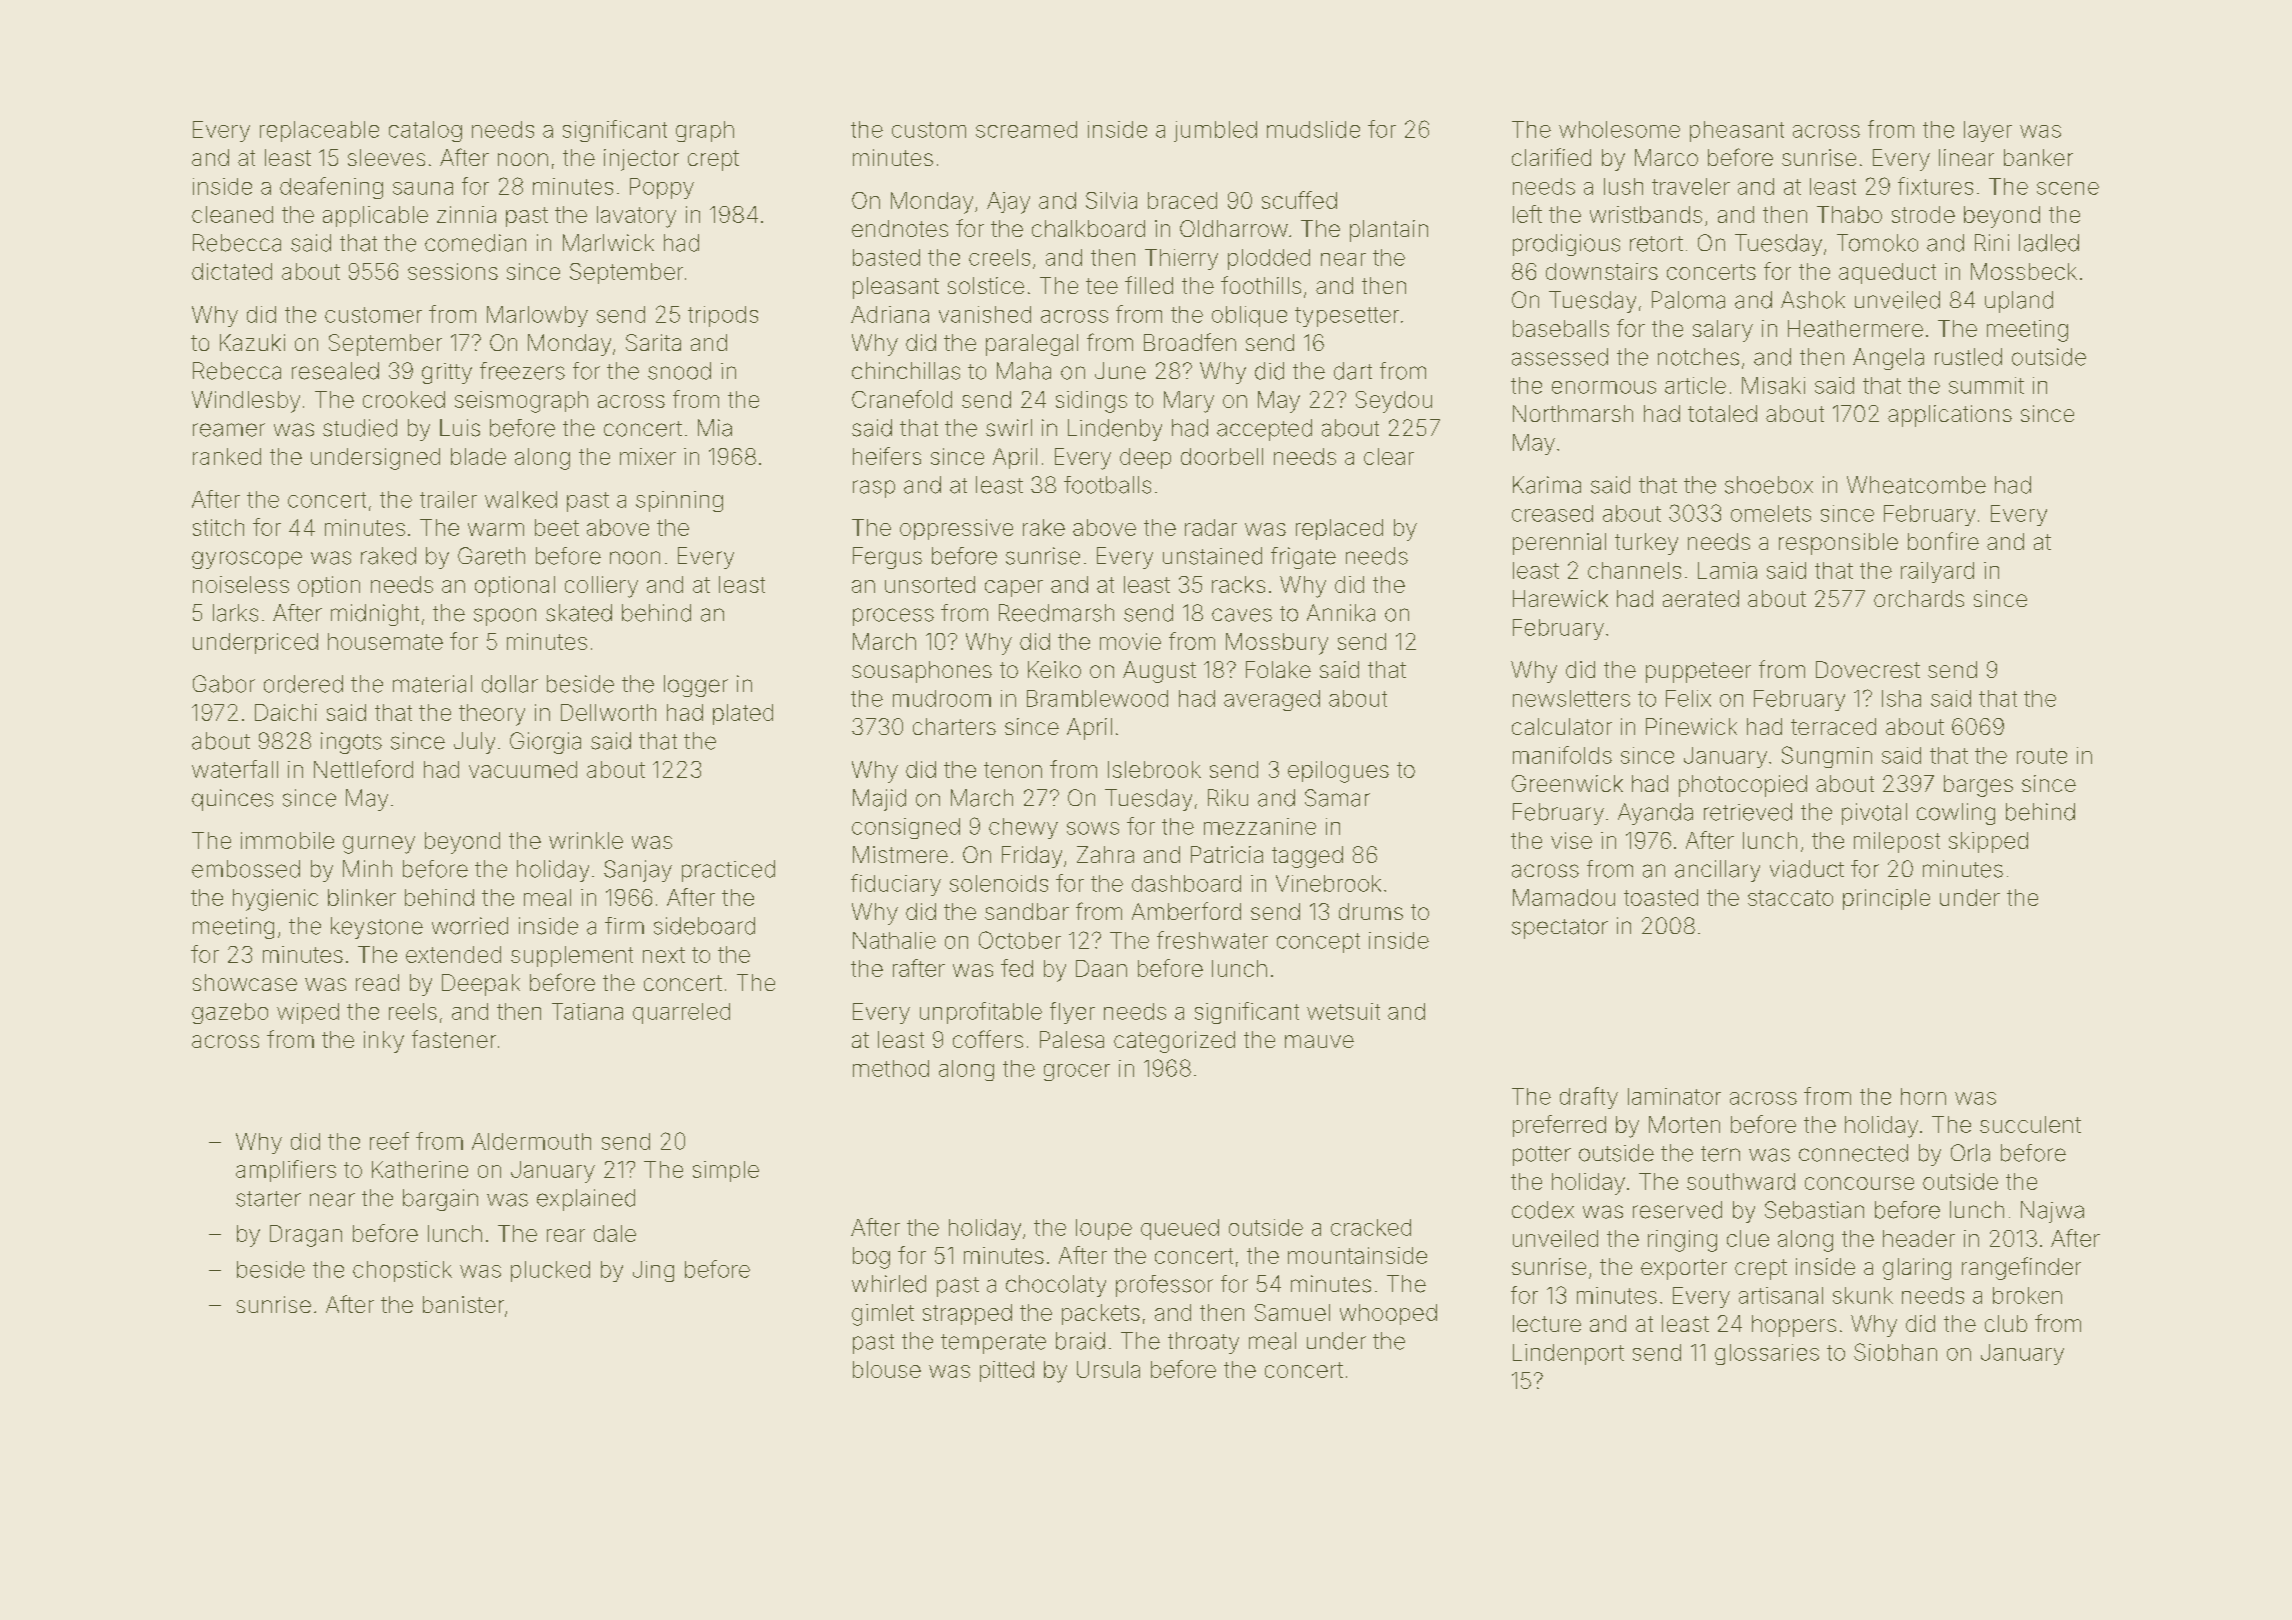 This screenshot has width=2292, height=1620. Describe the element at coordinates (615, 1233) in the screenshot. I see `dale` at that location.
